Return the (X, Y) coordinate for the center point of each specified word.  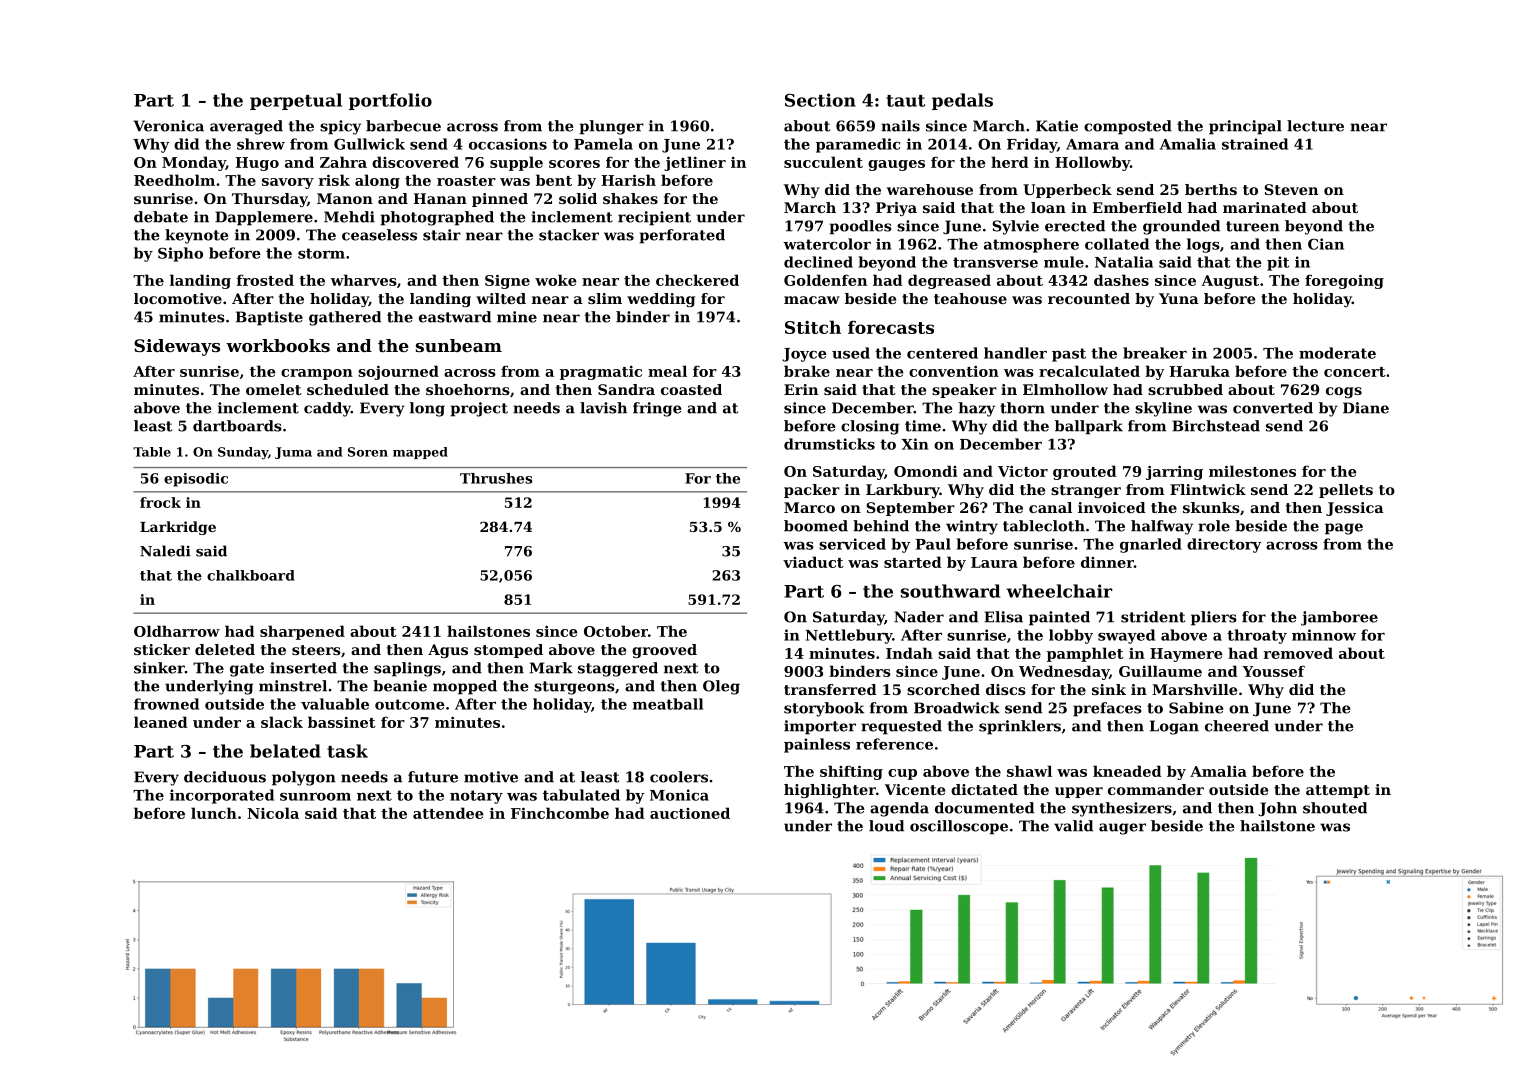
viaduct (813, 562)
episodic (196, 480)
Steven (1291, 189)
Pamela (603, 144)
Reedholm (174, 180)
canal (1050, 507)
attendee (448, 813)
